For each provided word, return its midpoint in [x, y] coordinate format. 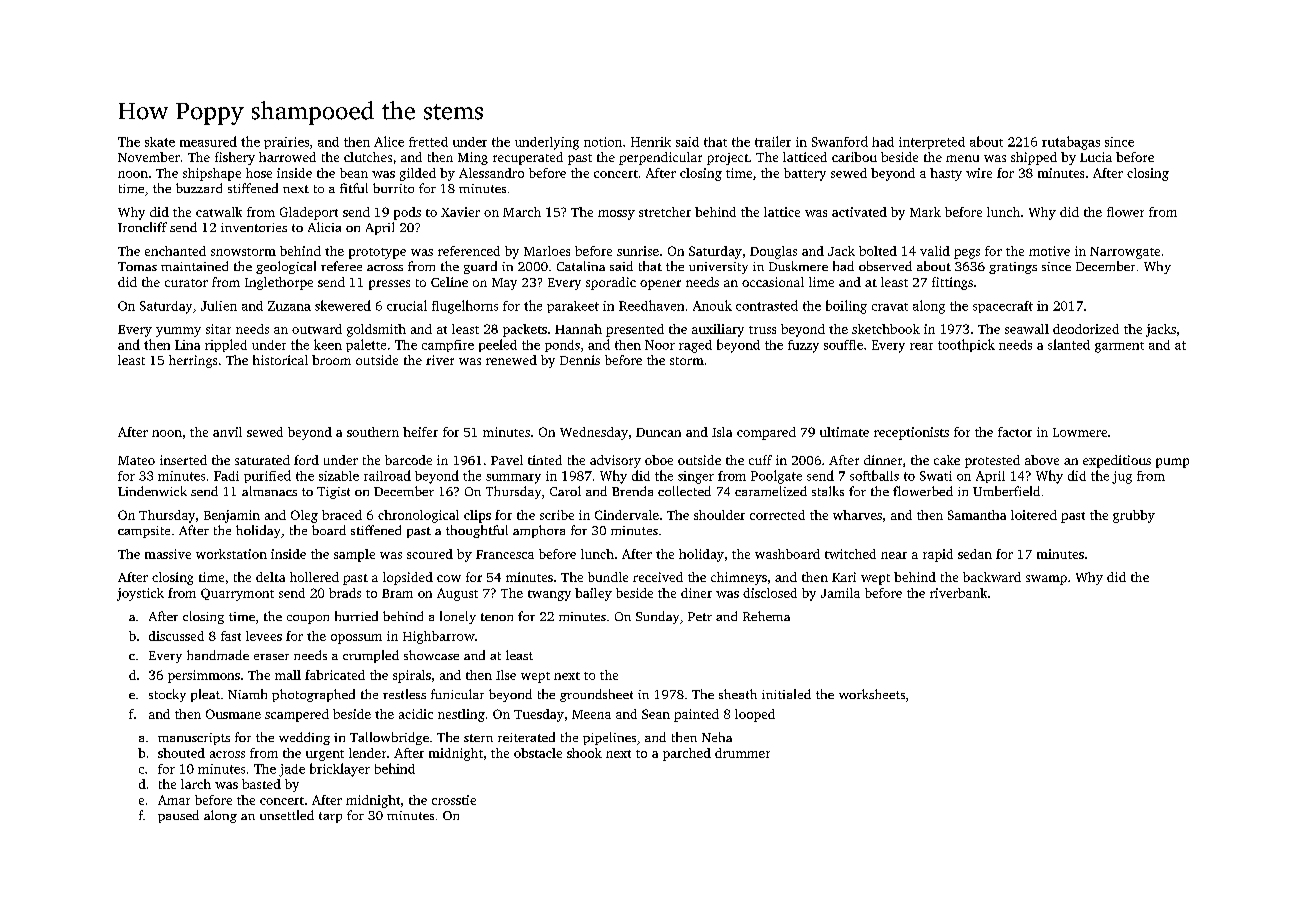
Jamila [840, 593]
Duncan [658, 432]
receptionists [911, 433]
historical [280, 360]
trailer [773, 141]
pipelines [609, 738]
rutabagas [1071, 143]
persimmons [204, 676]
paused [178, 816]
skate [160, 142]
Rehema [766, 616]
